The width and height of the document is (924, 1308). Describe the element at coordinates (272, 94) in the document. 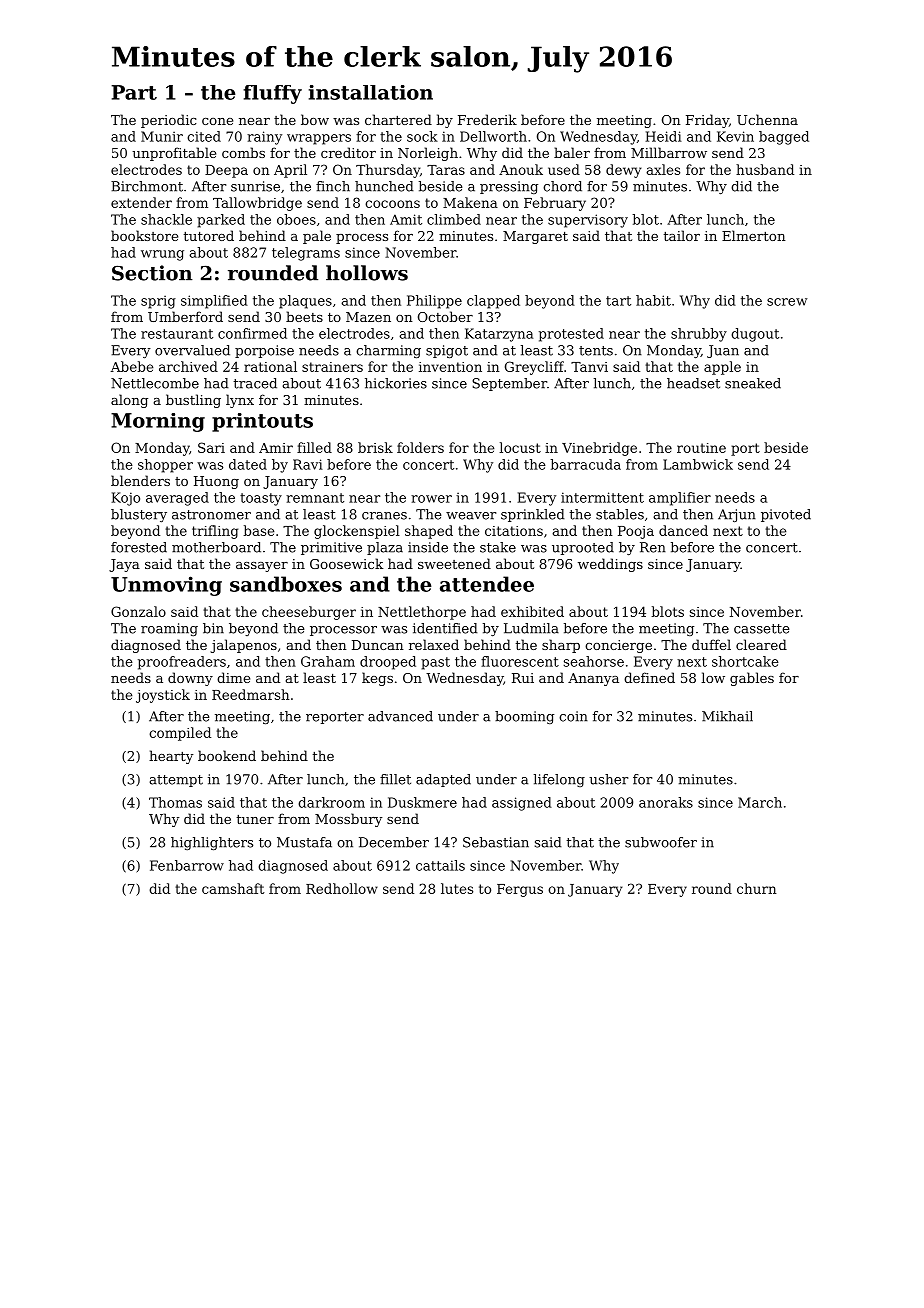

I see `fluffy` at that location.
